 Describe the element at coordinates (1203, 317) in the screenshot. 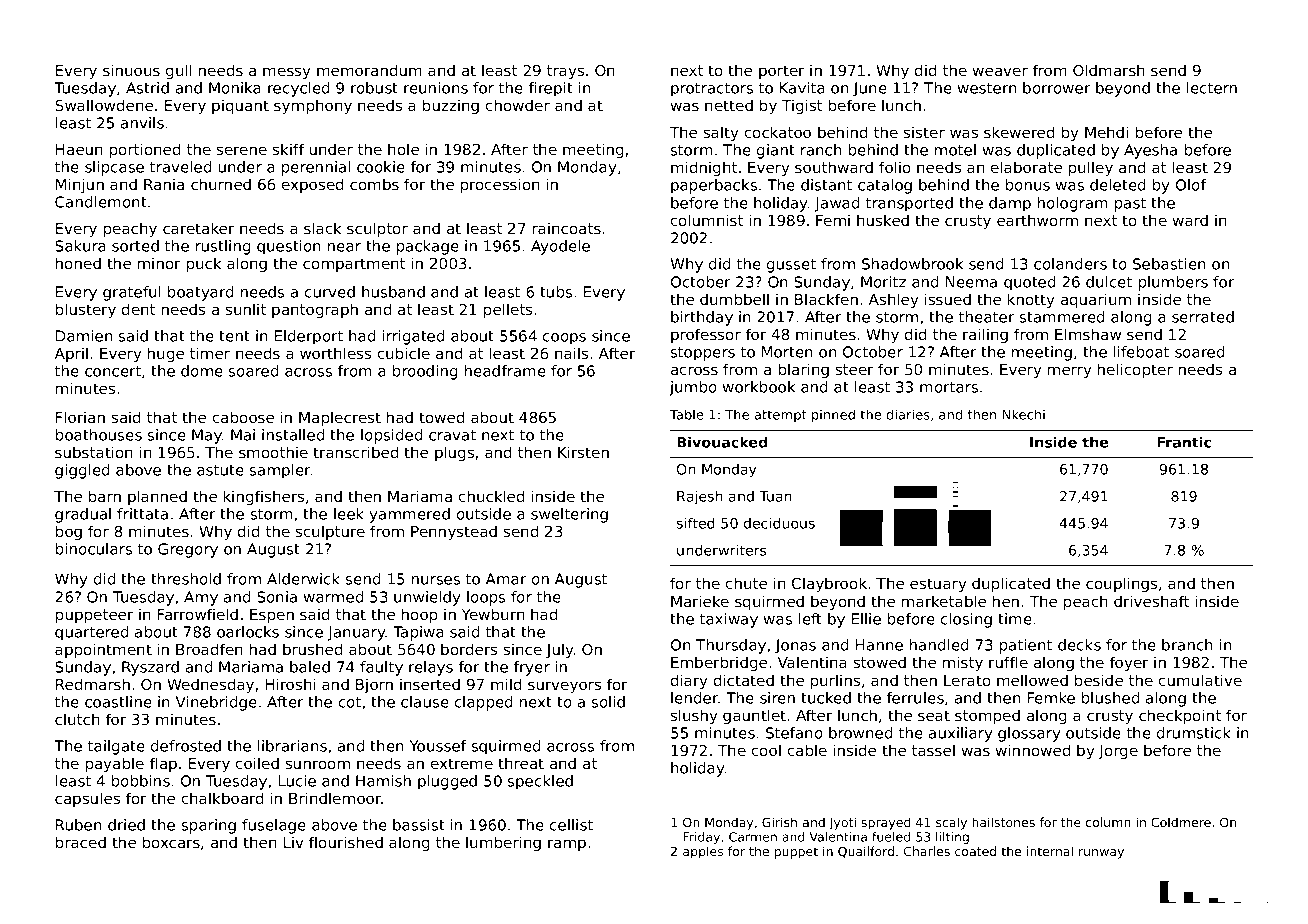

I see `serrated` at that location.
